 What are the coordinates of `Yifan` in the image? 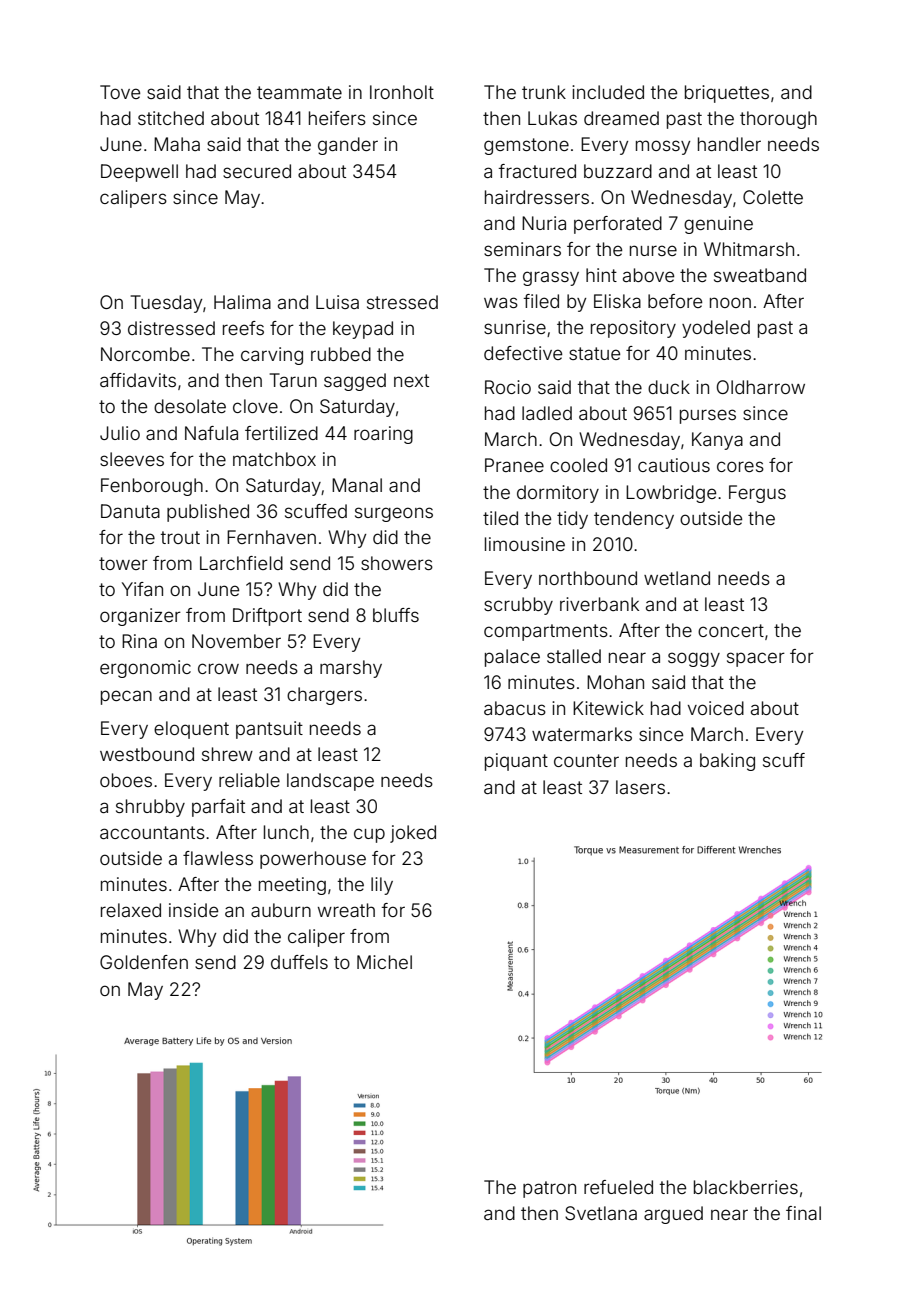 It's located at (142, 589).
